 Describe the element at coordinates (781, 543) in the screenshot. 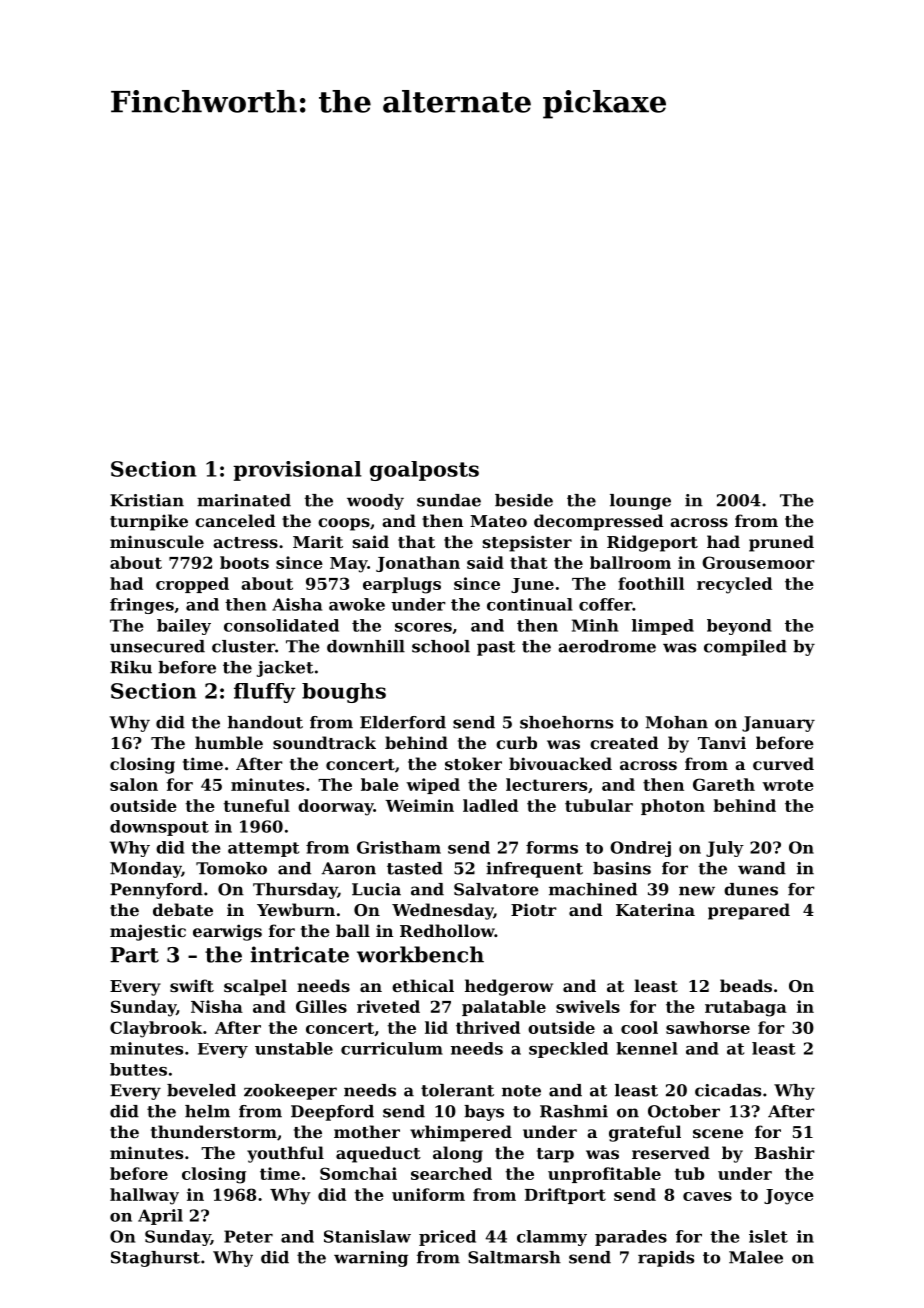

I see `pruned` at that location.
